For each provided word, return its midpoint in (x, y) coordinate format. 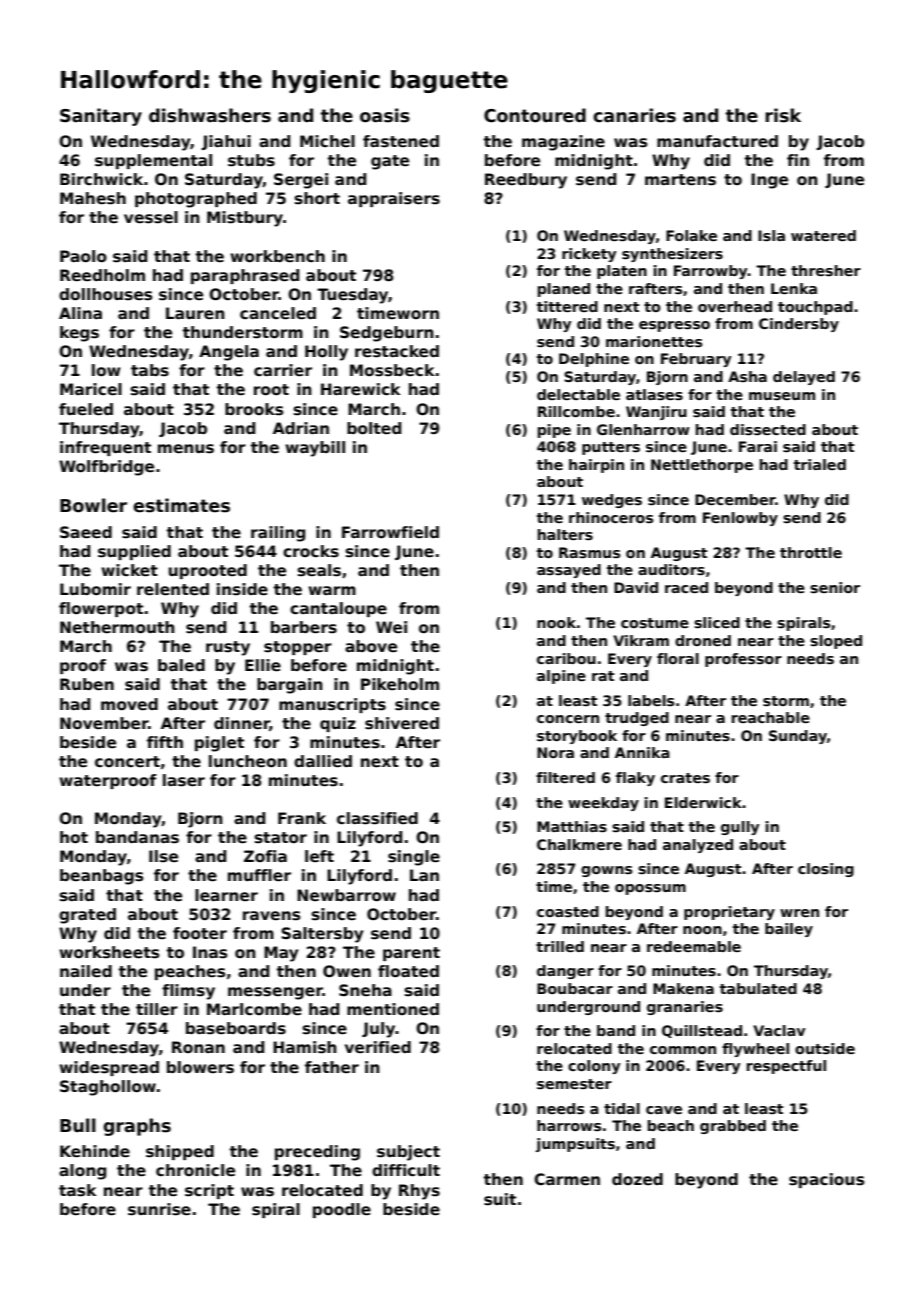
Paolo (83, 256)
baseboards (236, 1028)
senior (835, 587)
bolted (374, 428)
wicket (129, 570)
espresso (674, 326)
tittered (567, 306)
